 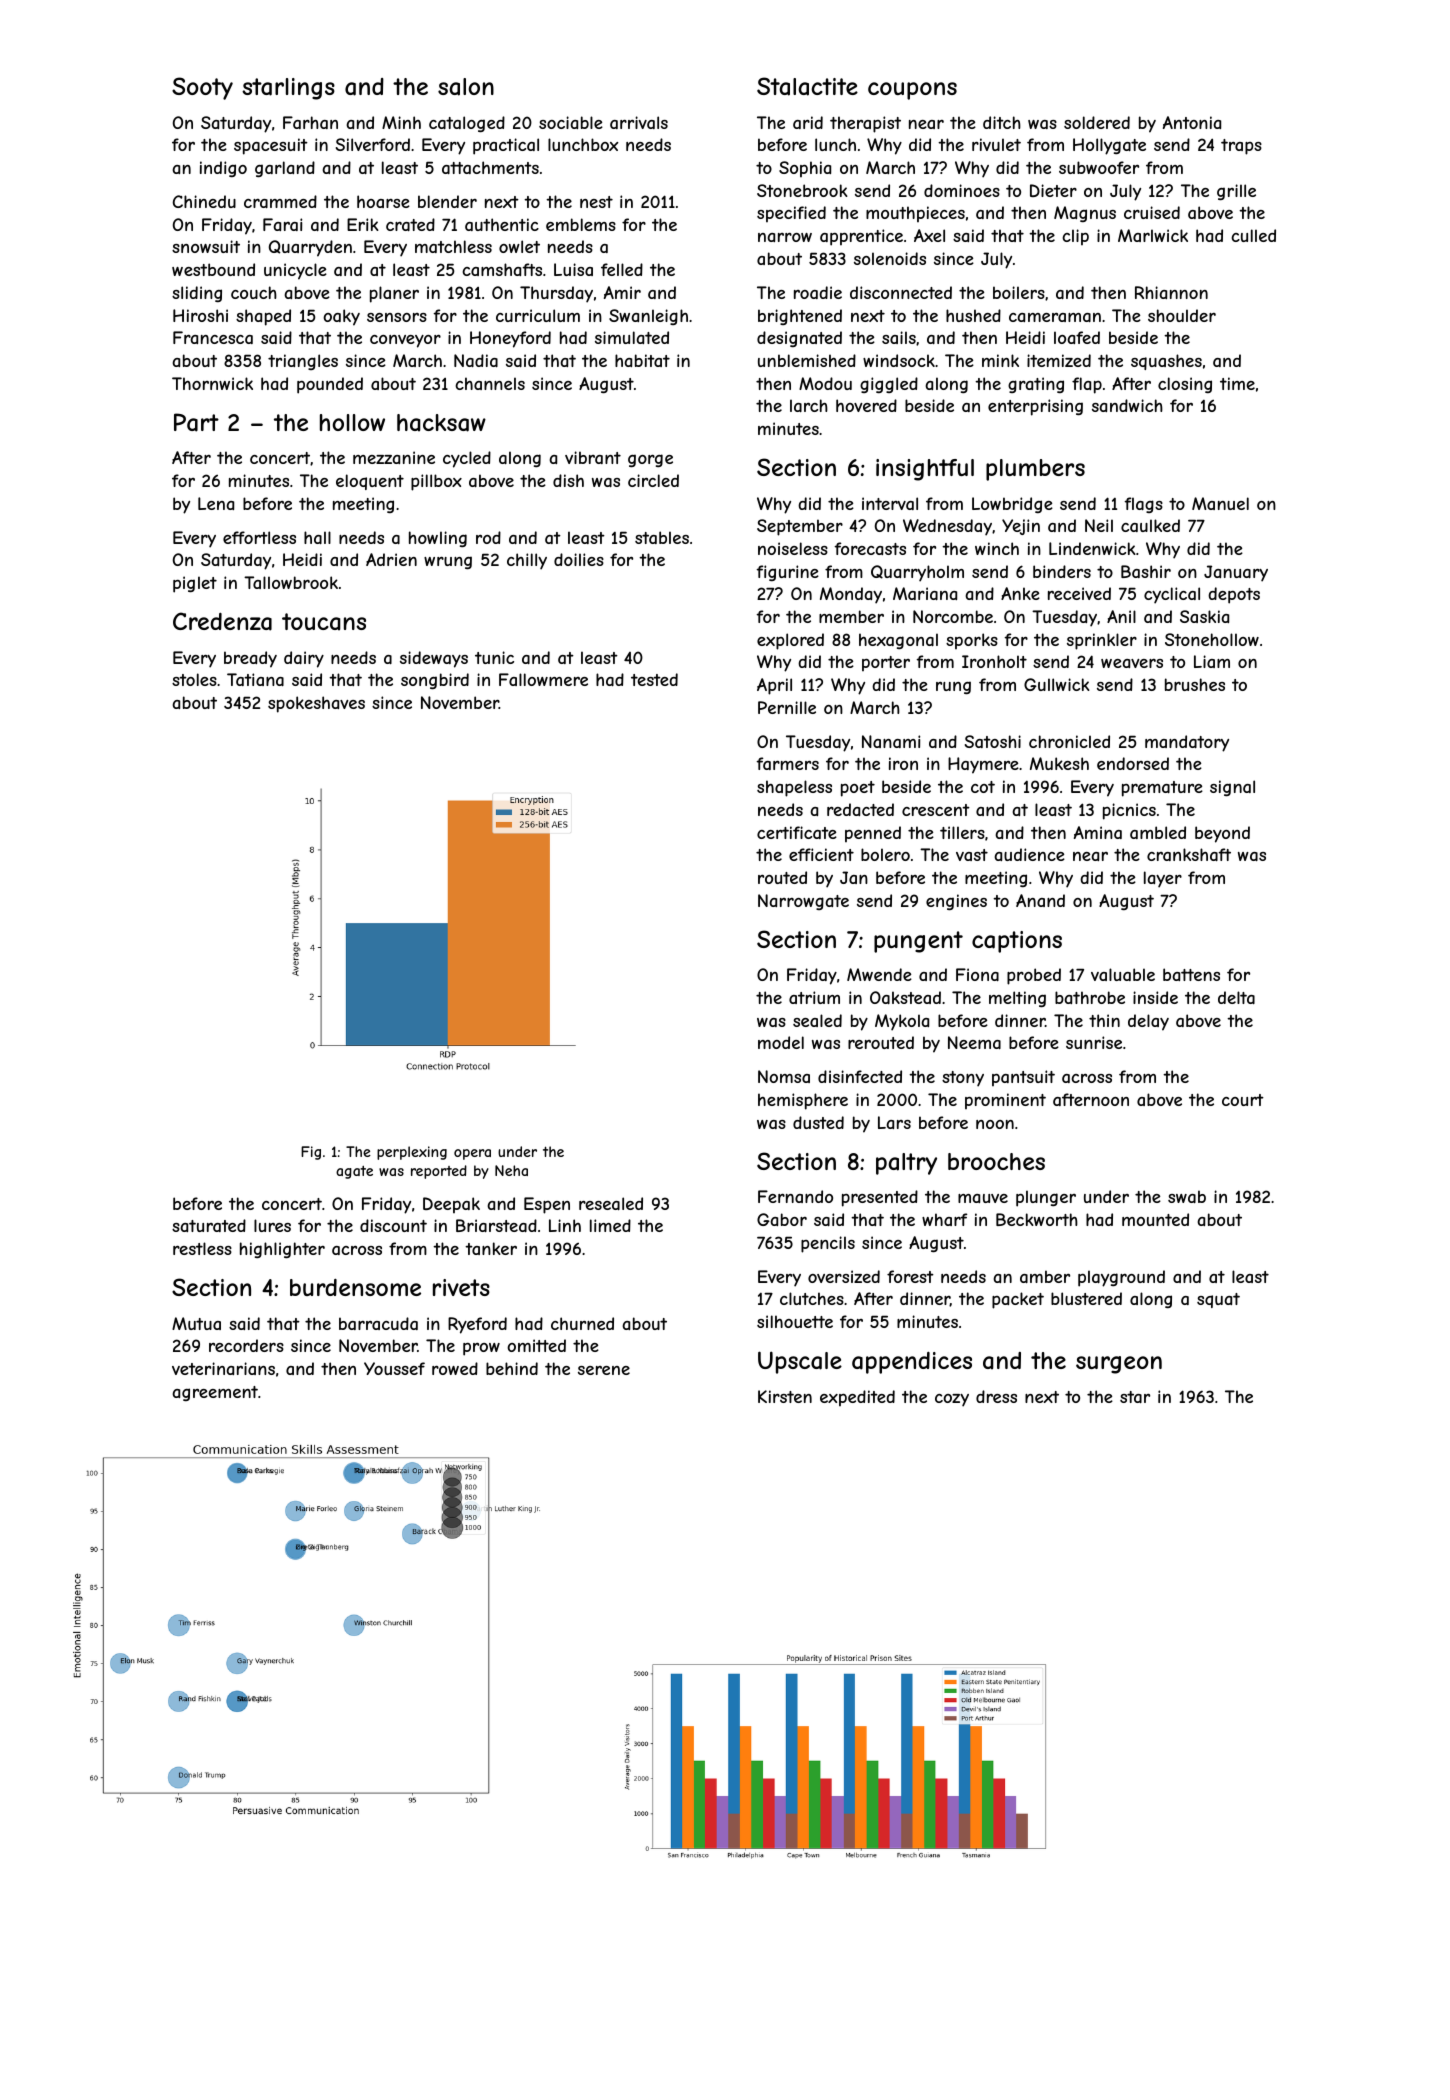 I want to click on probed, so click(x=1034, y=976).
